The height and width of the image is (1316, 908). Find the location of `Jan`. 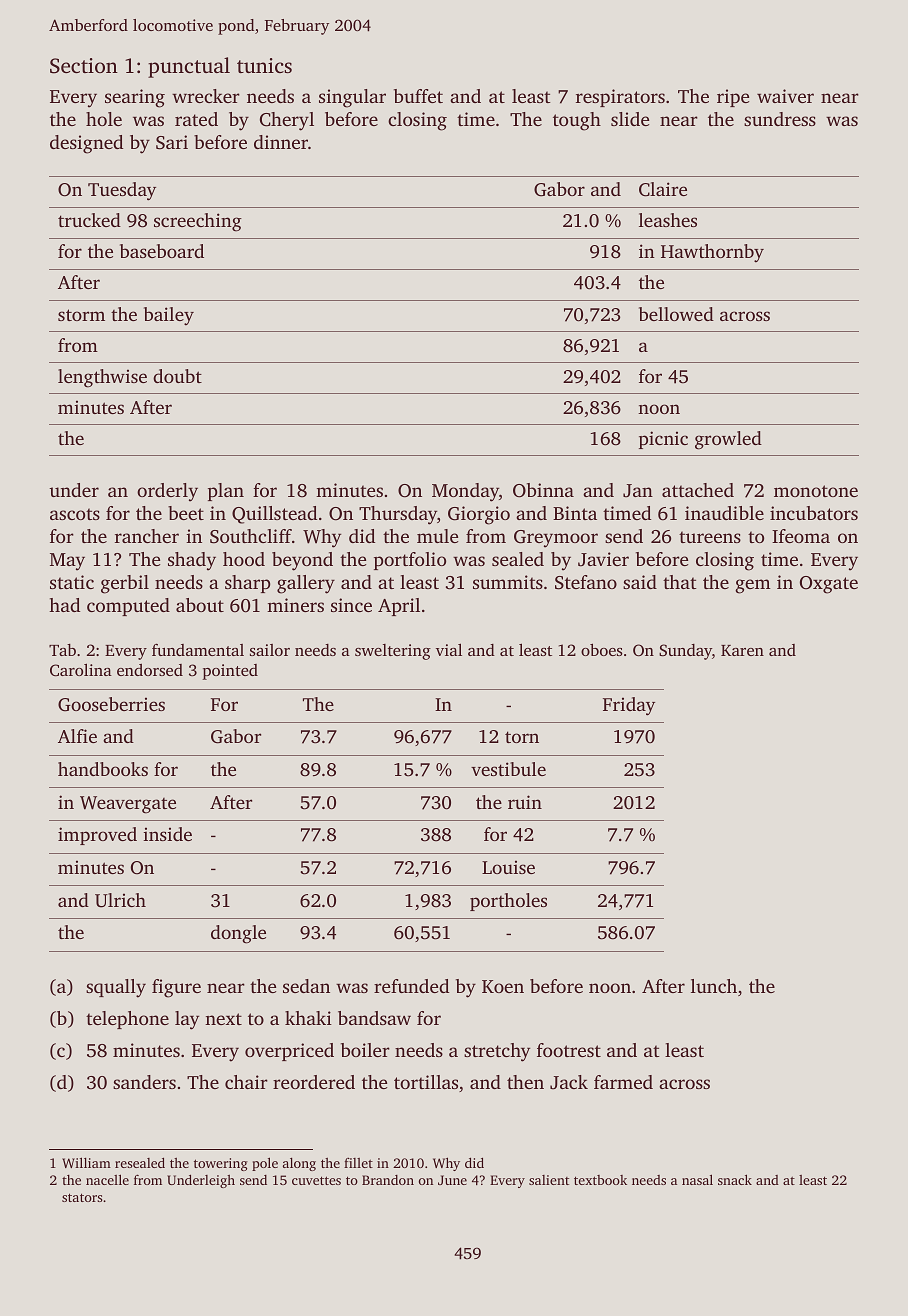

Jan is located at coordinates (638, 491).
